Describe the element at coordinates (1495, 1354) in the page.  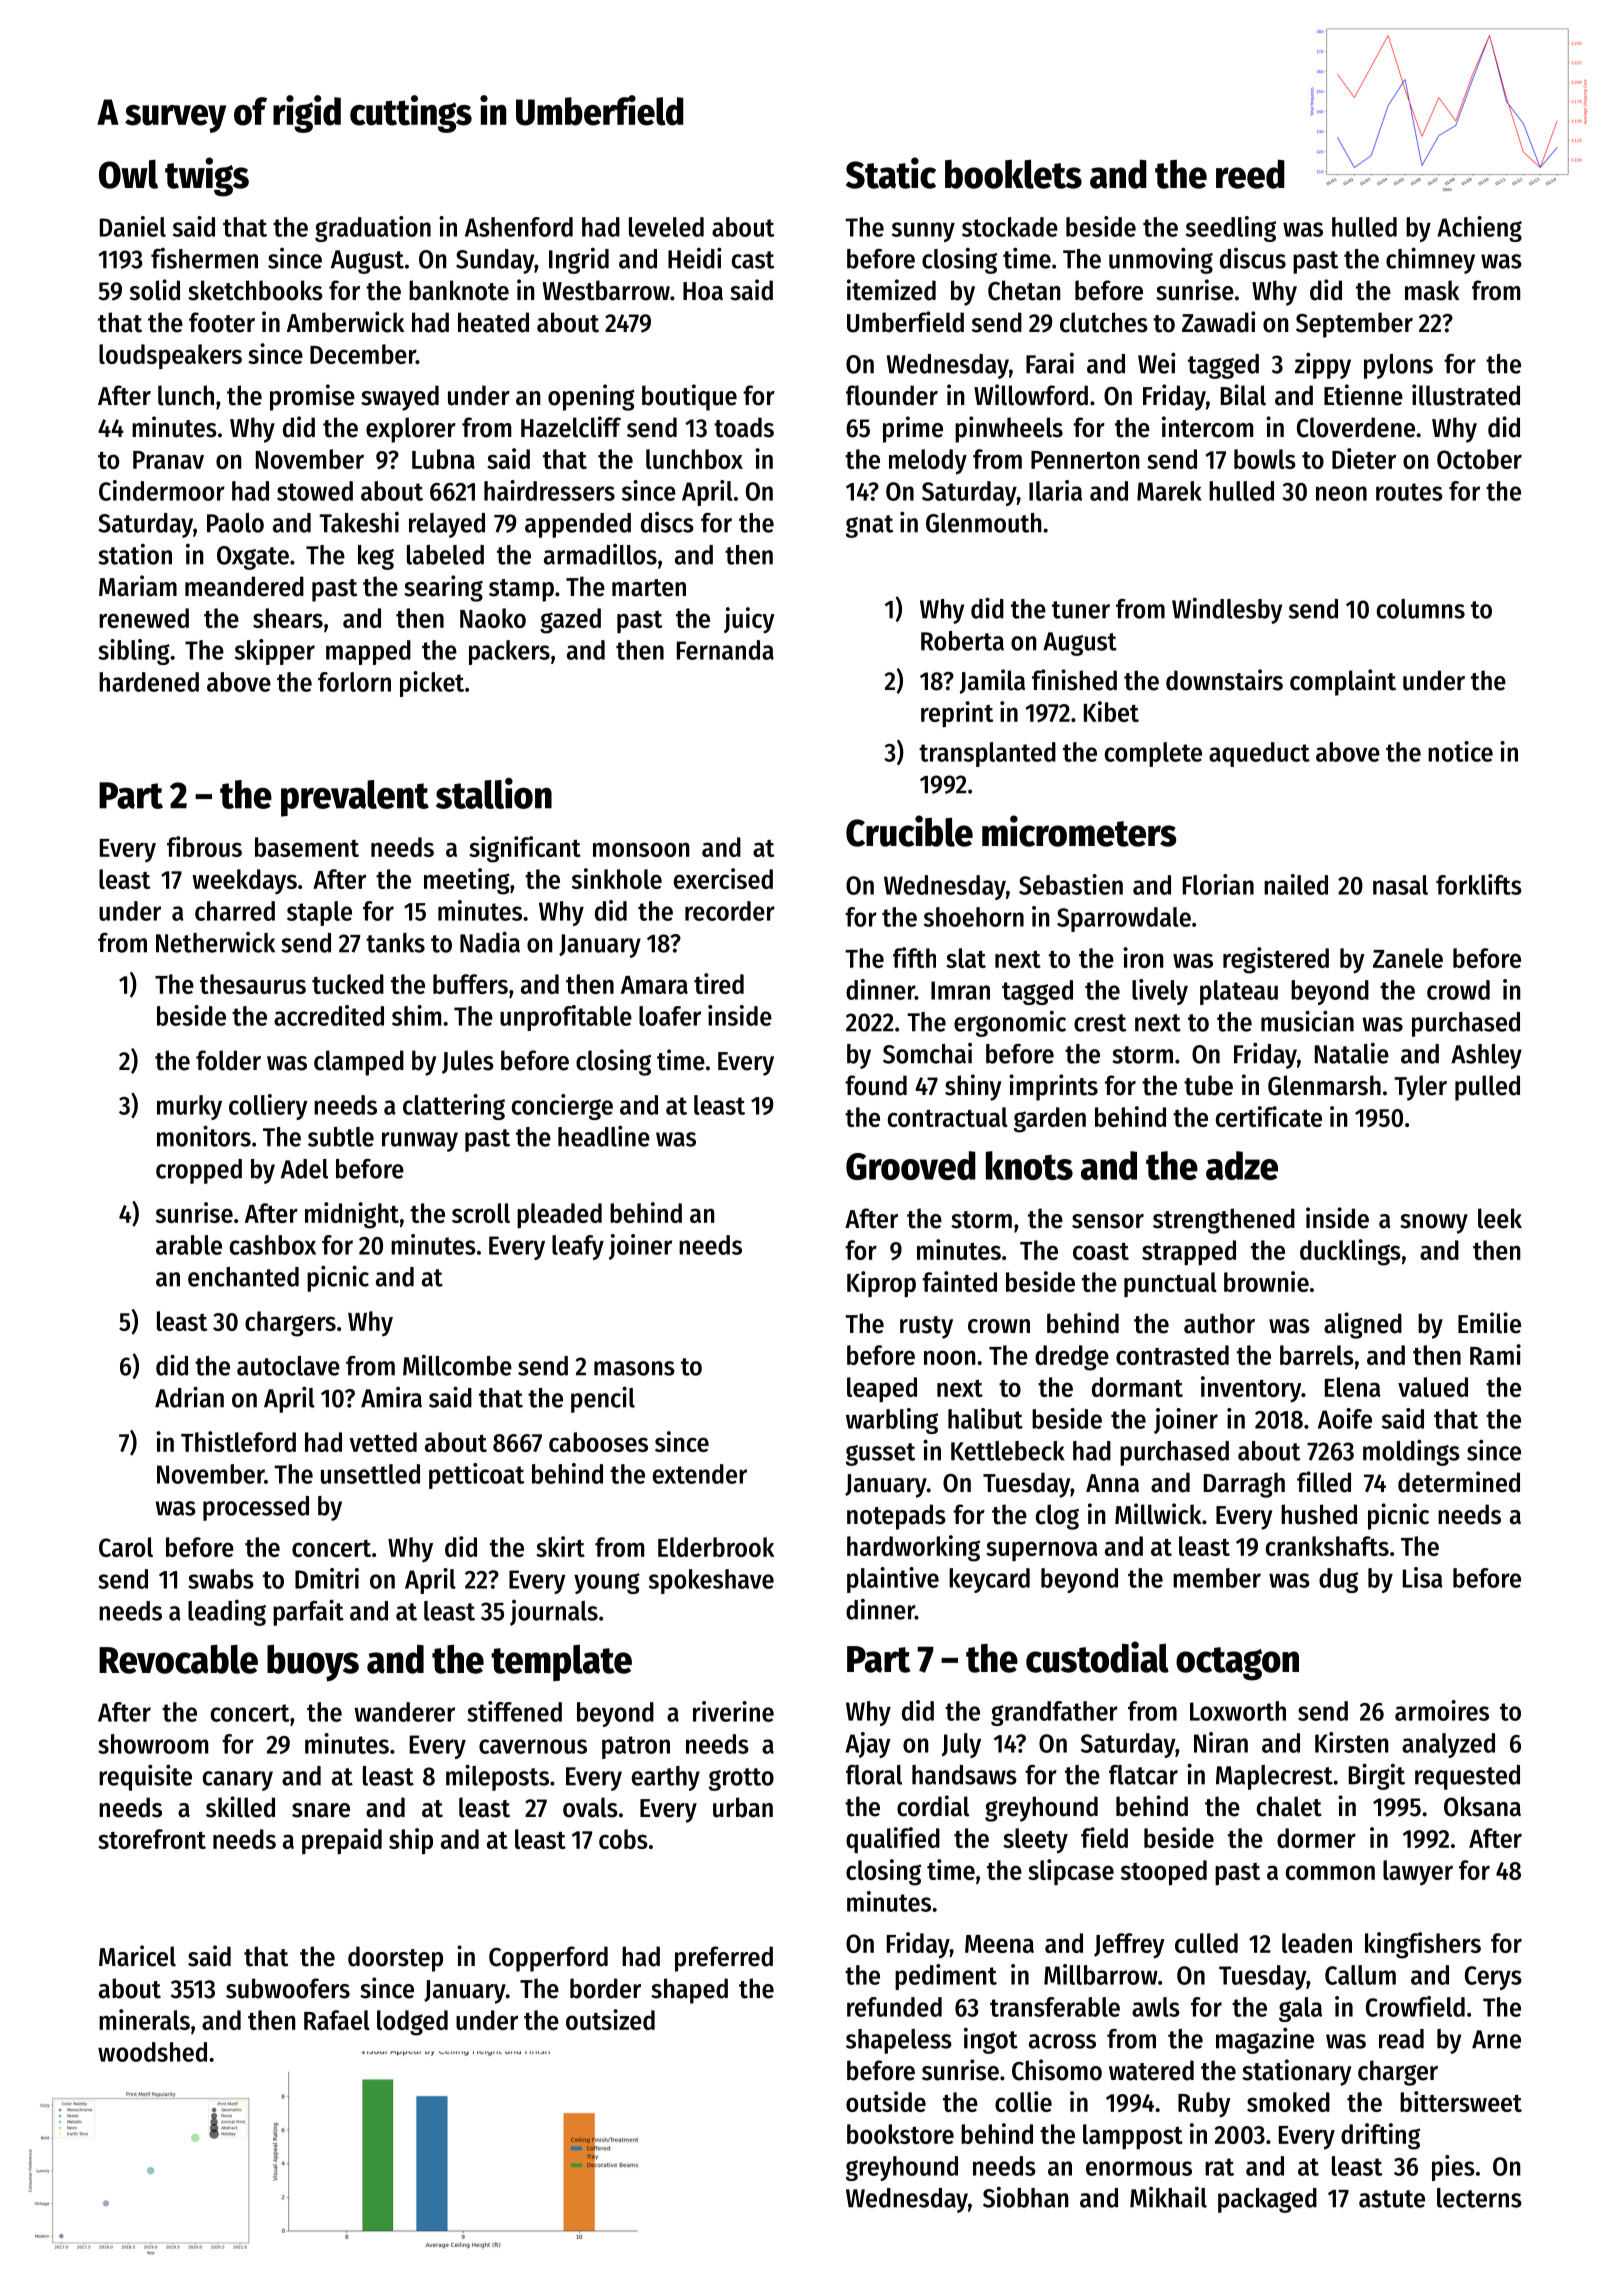
I see `Rami` at that location.
